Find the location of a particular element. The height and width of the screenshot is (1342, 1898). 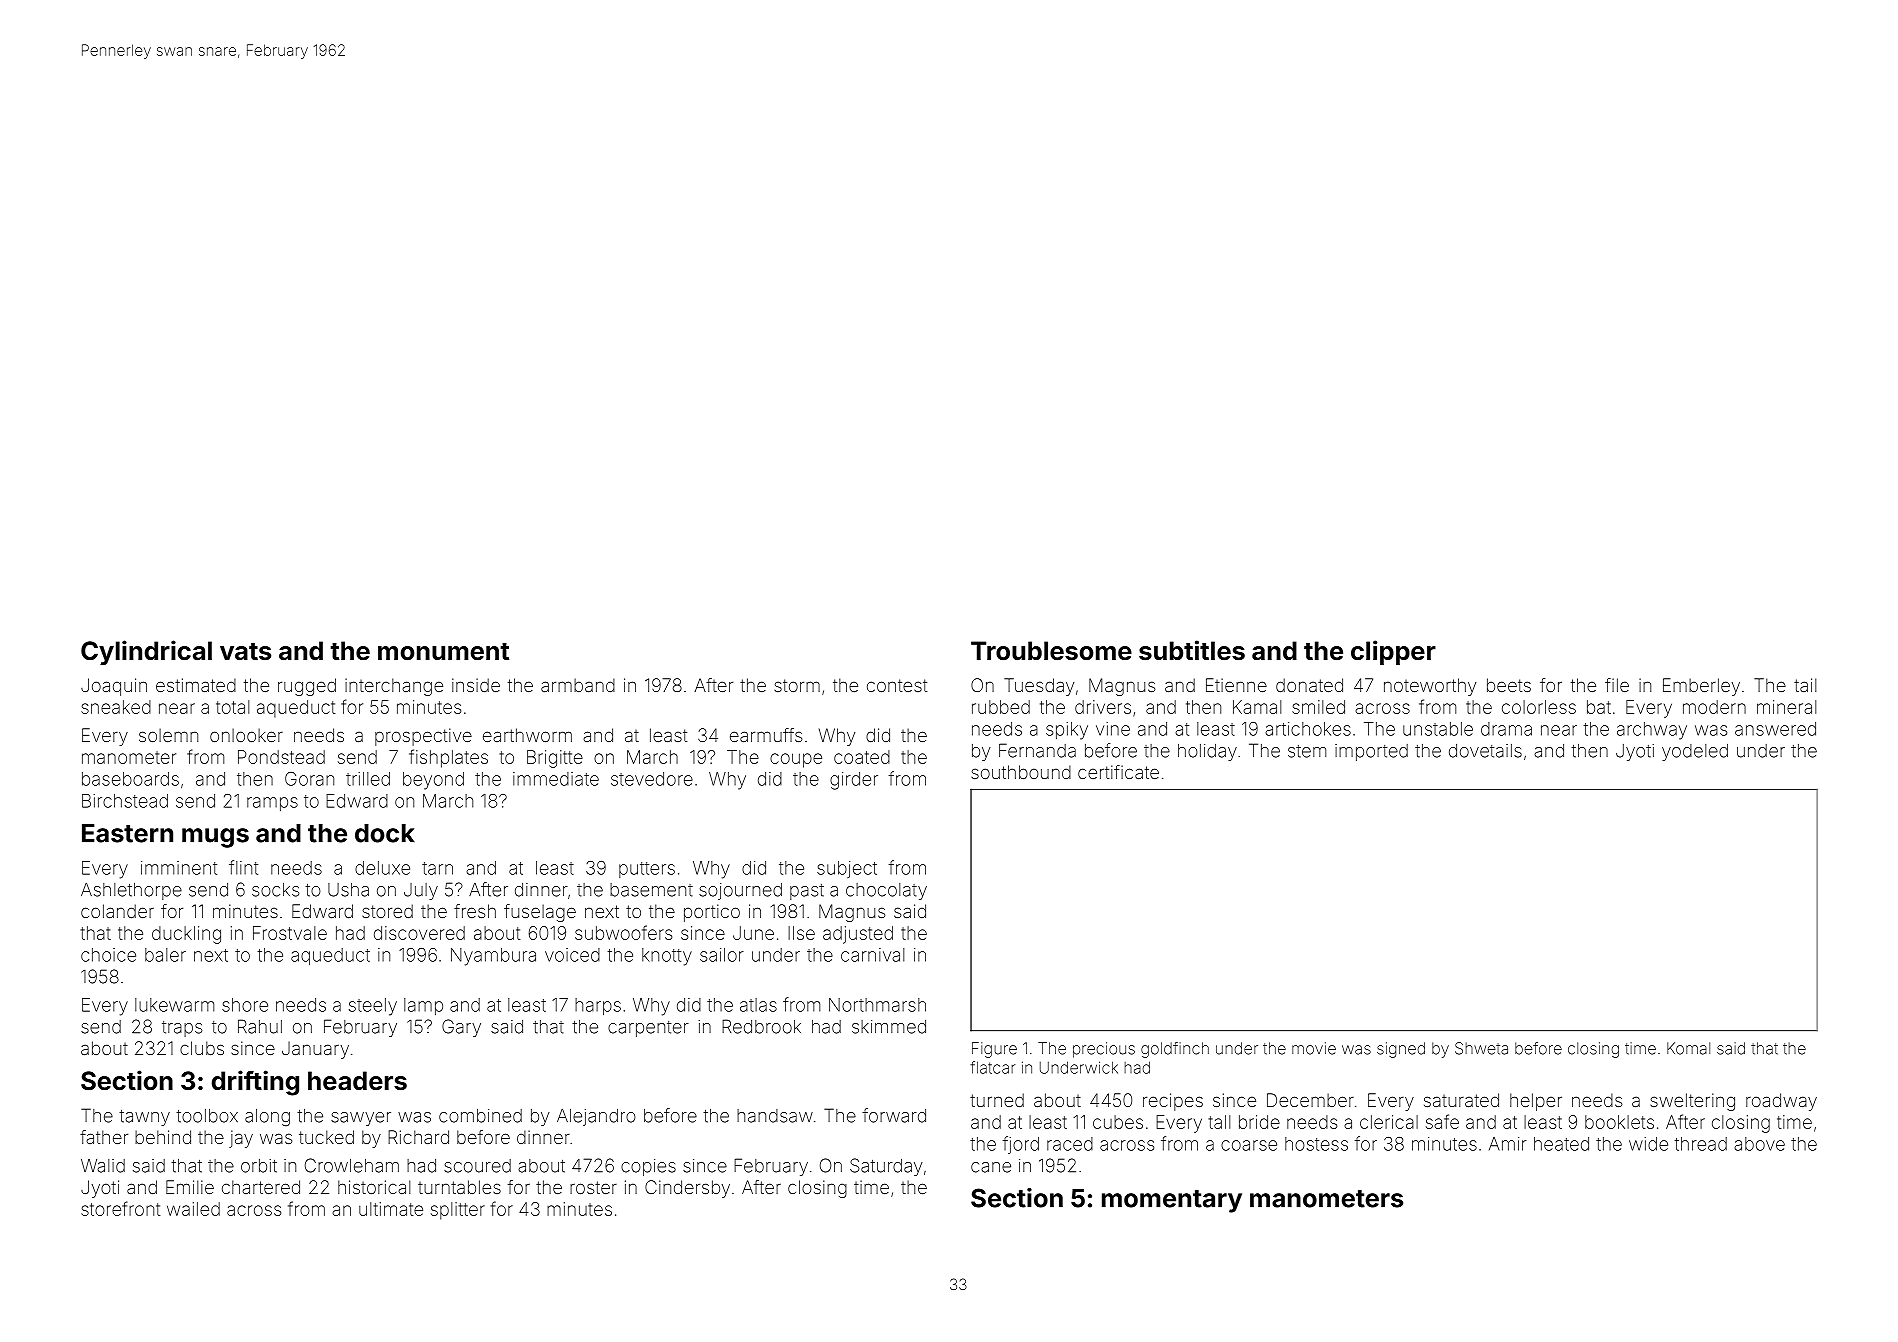

movie is located at coordinates (1314, 1048).
